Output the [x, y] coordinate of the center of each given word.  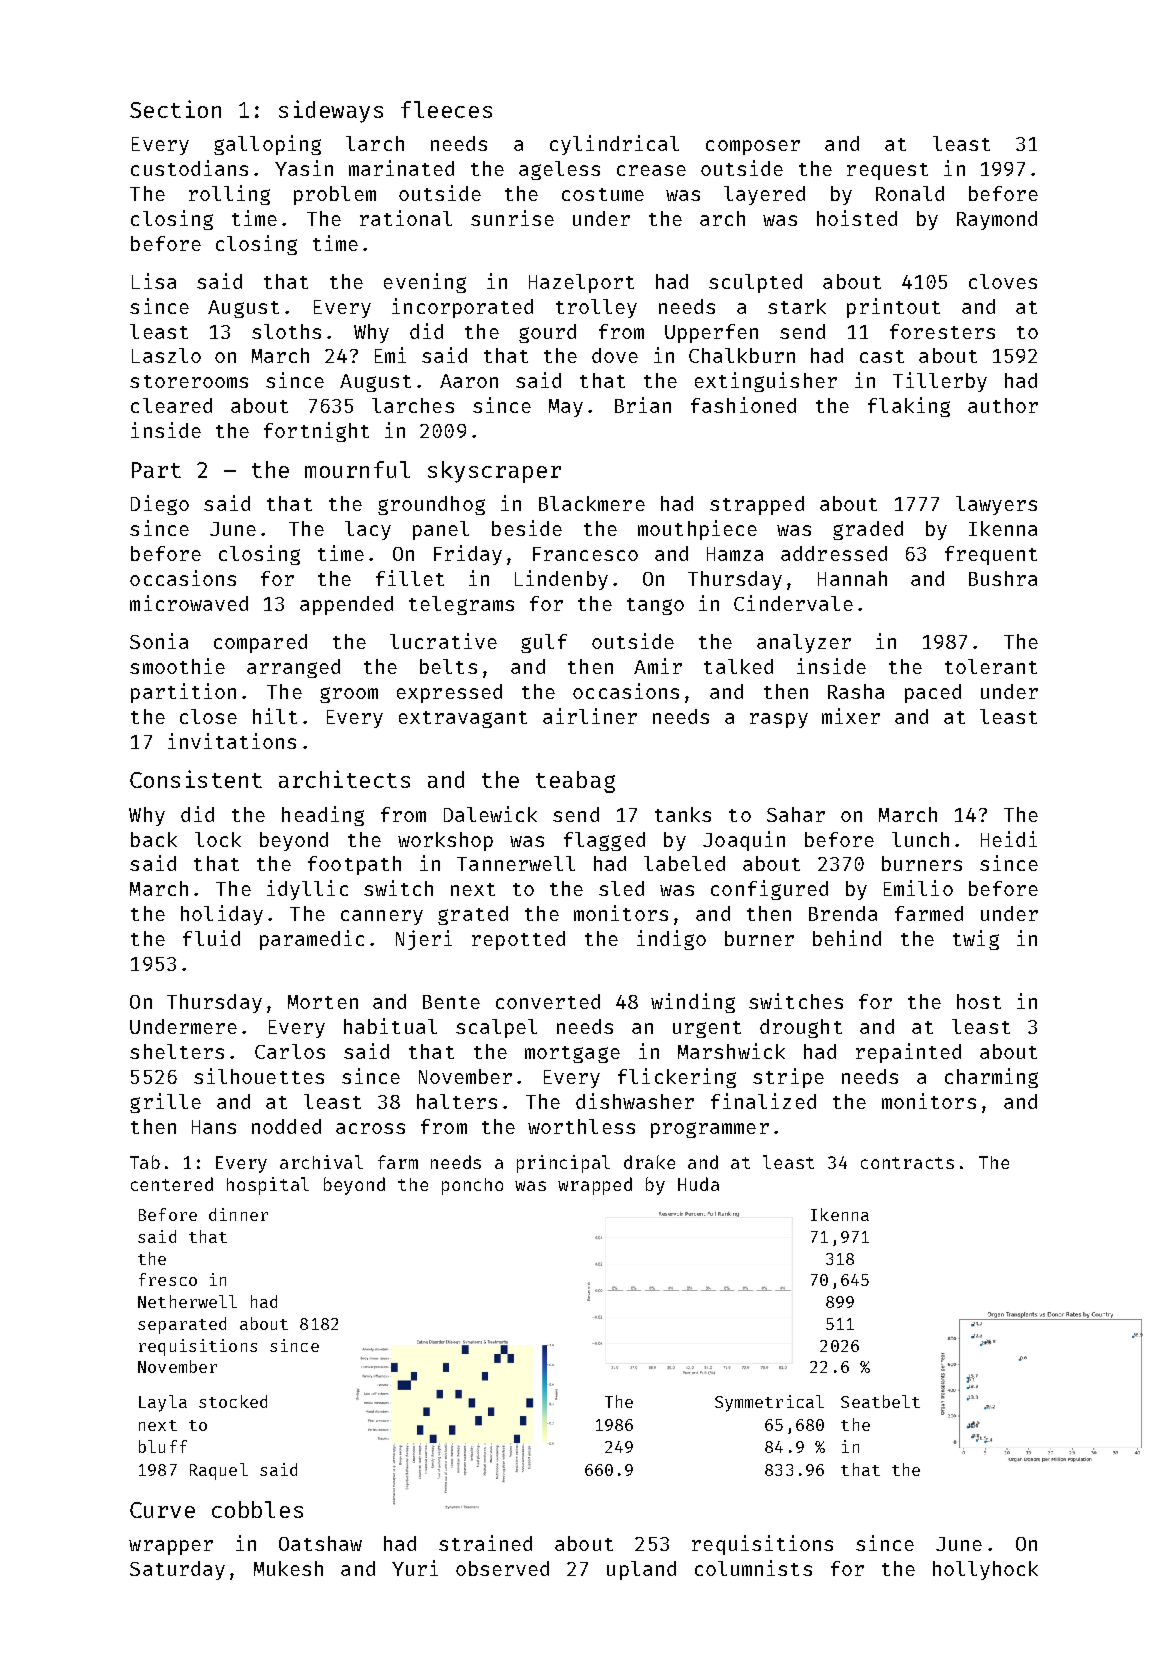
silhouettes [259, 1076]
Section [175, 109]
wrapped [595, 1186]
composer [753, 147]
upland [641, 1570]
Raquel [219, 1471]
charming [991, 1078]
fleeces [446, 109]
